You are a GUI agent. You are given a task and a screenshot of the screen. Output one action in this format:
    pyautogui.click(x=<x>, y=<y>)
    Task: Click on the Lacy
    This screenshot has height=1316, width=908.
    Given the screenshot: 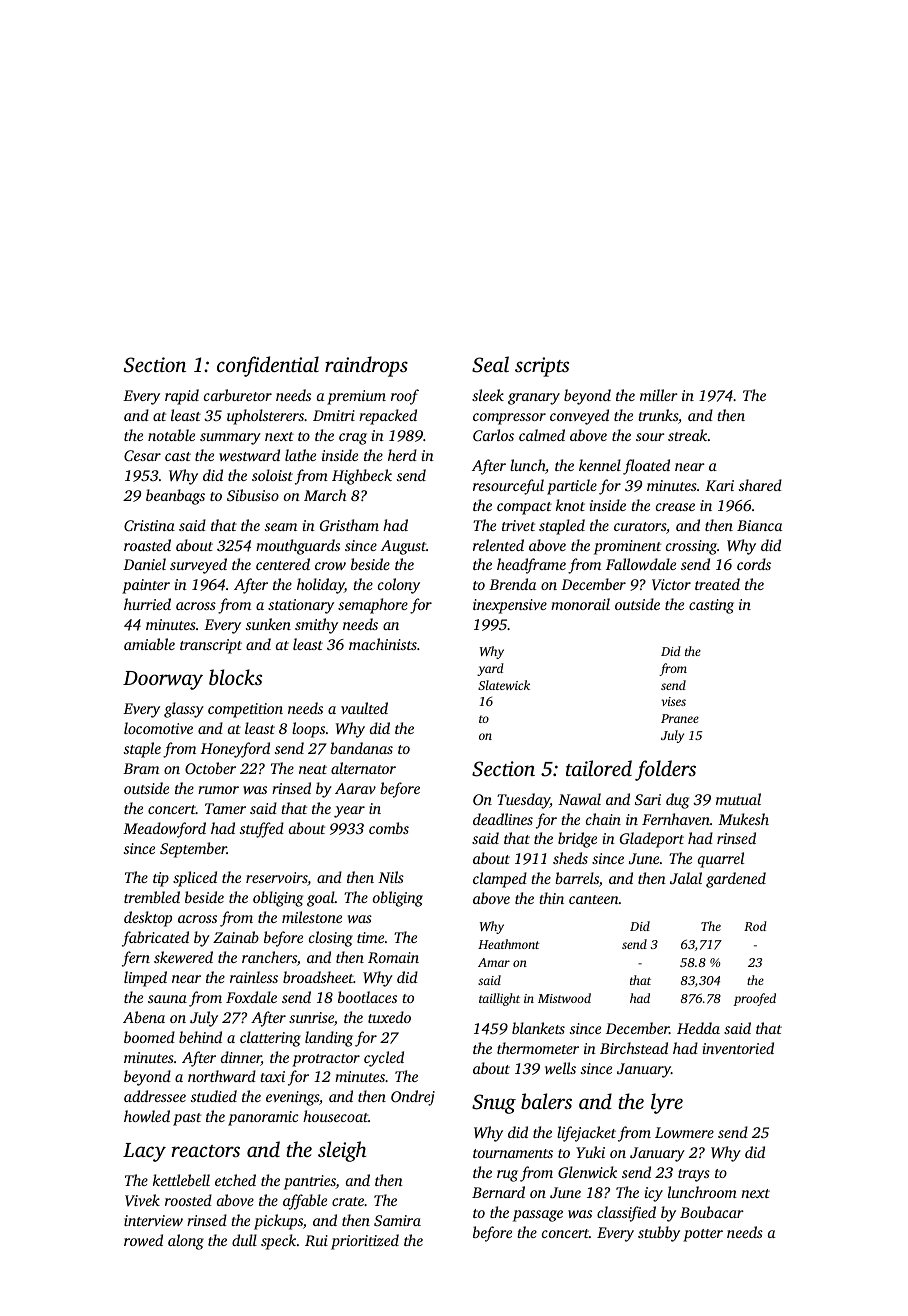 What is the action you would take?
    pyautogui.click(x=144, y=1152)
